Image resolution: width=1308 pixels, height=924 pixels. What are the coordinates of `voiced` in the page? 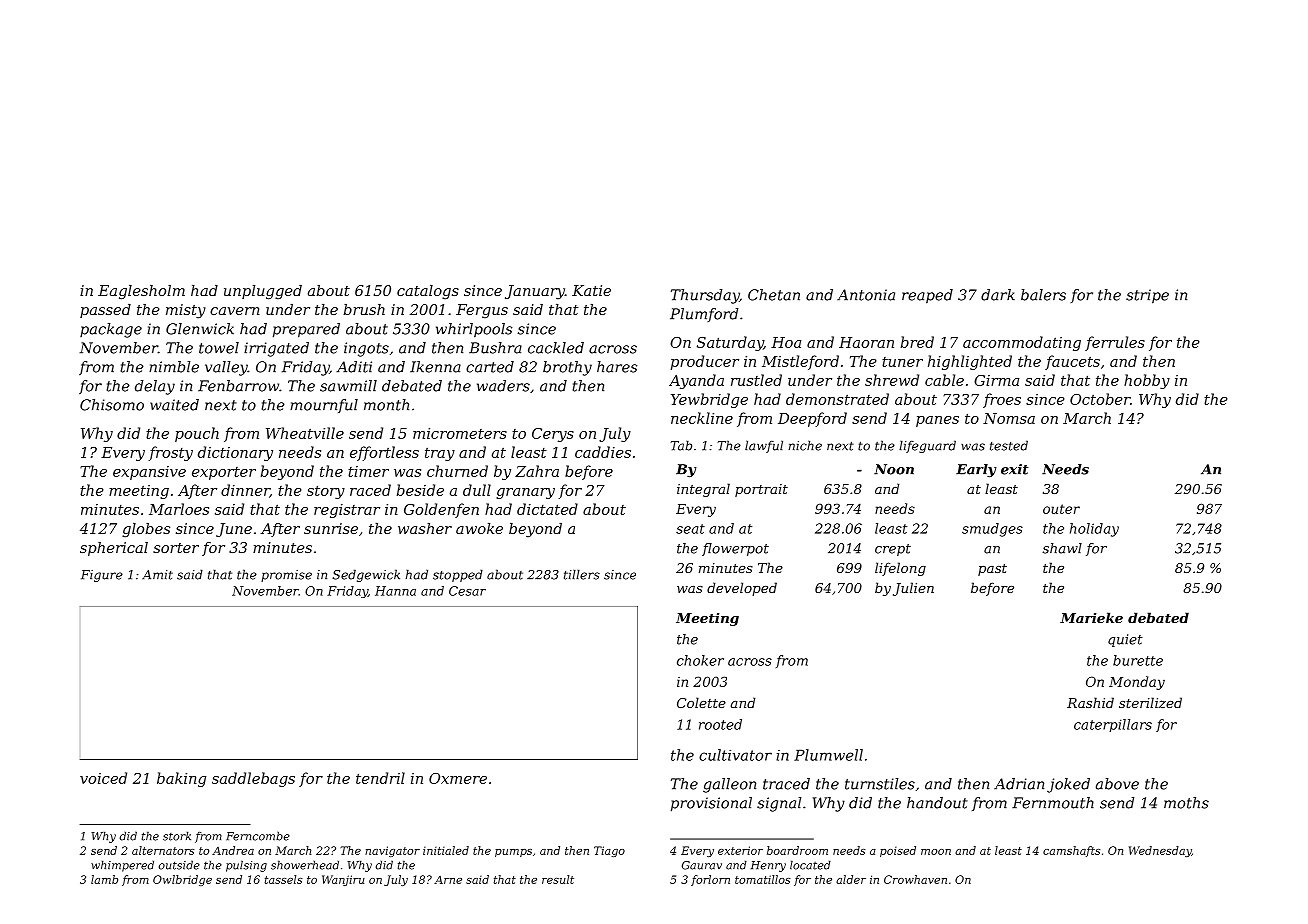 It's located at (103, 778).
